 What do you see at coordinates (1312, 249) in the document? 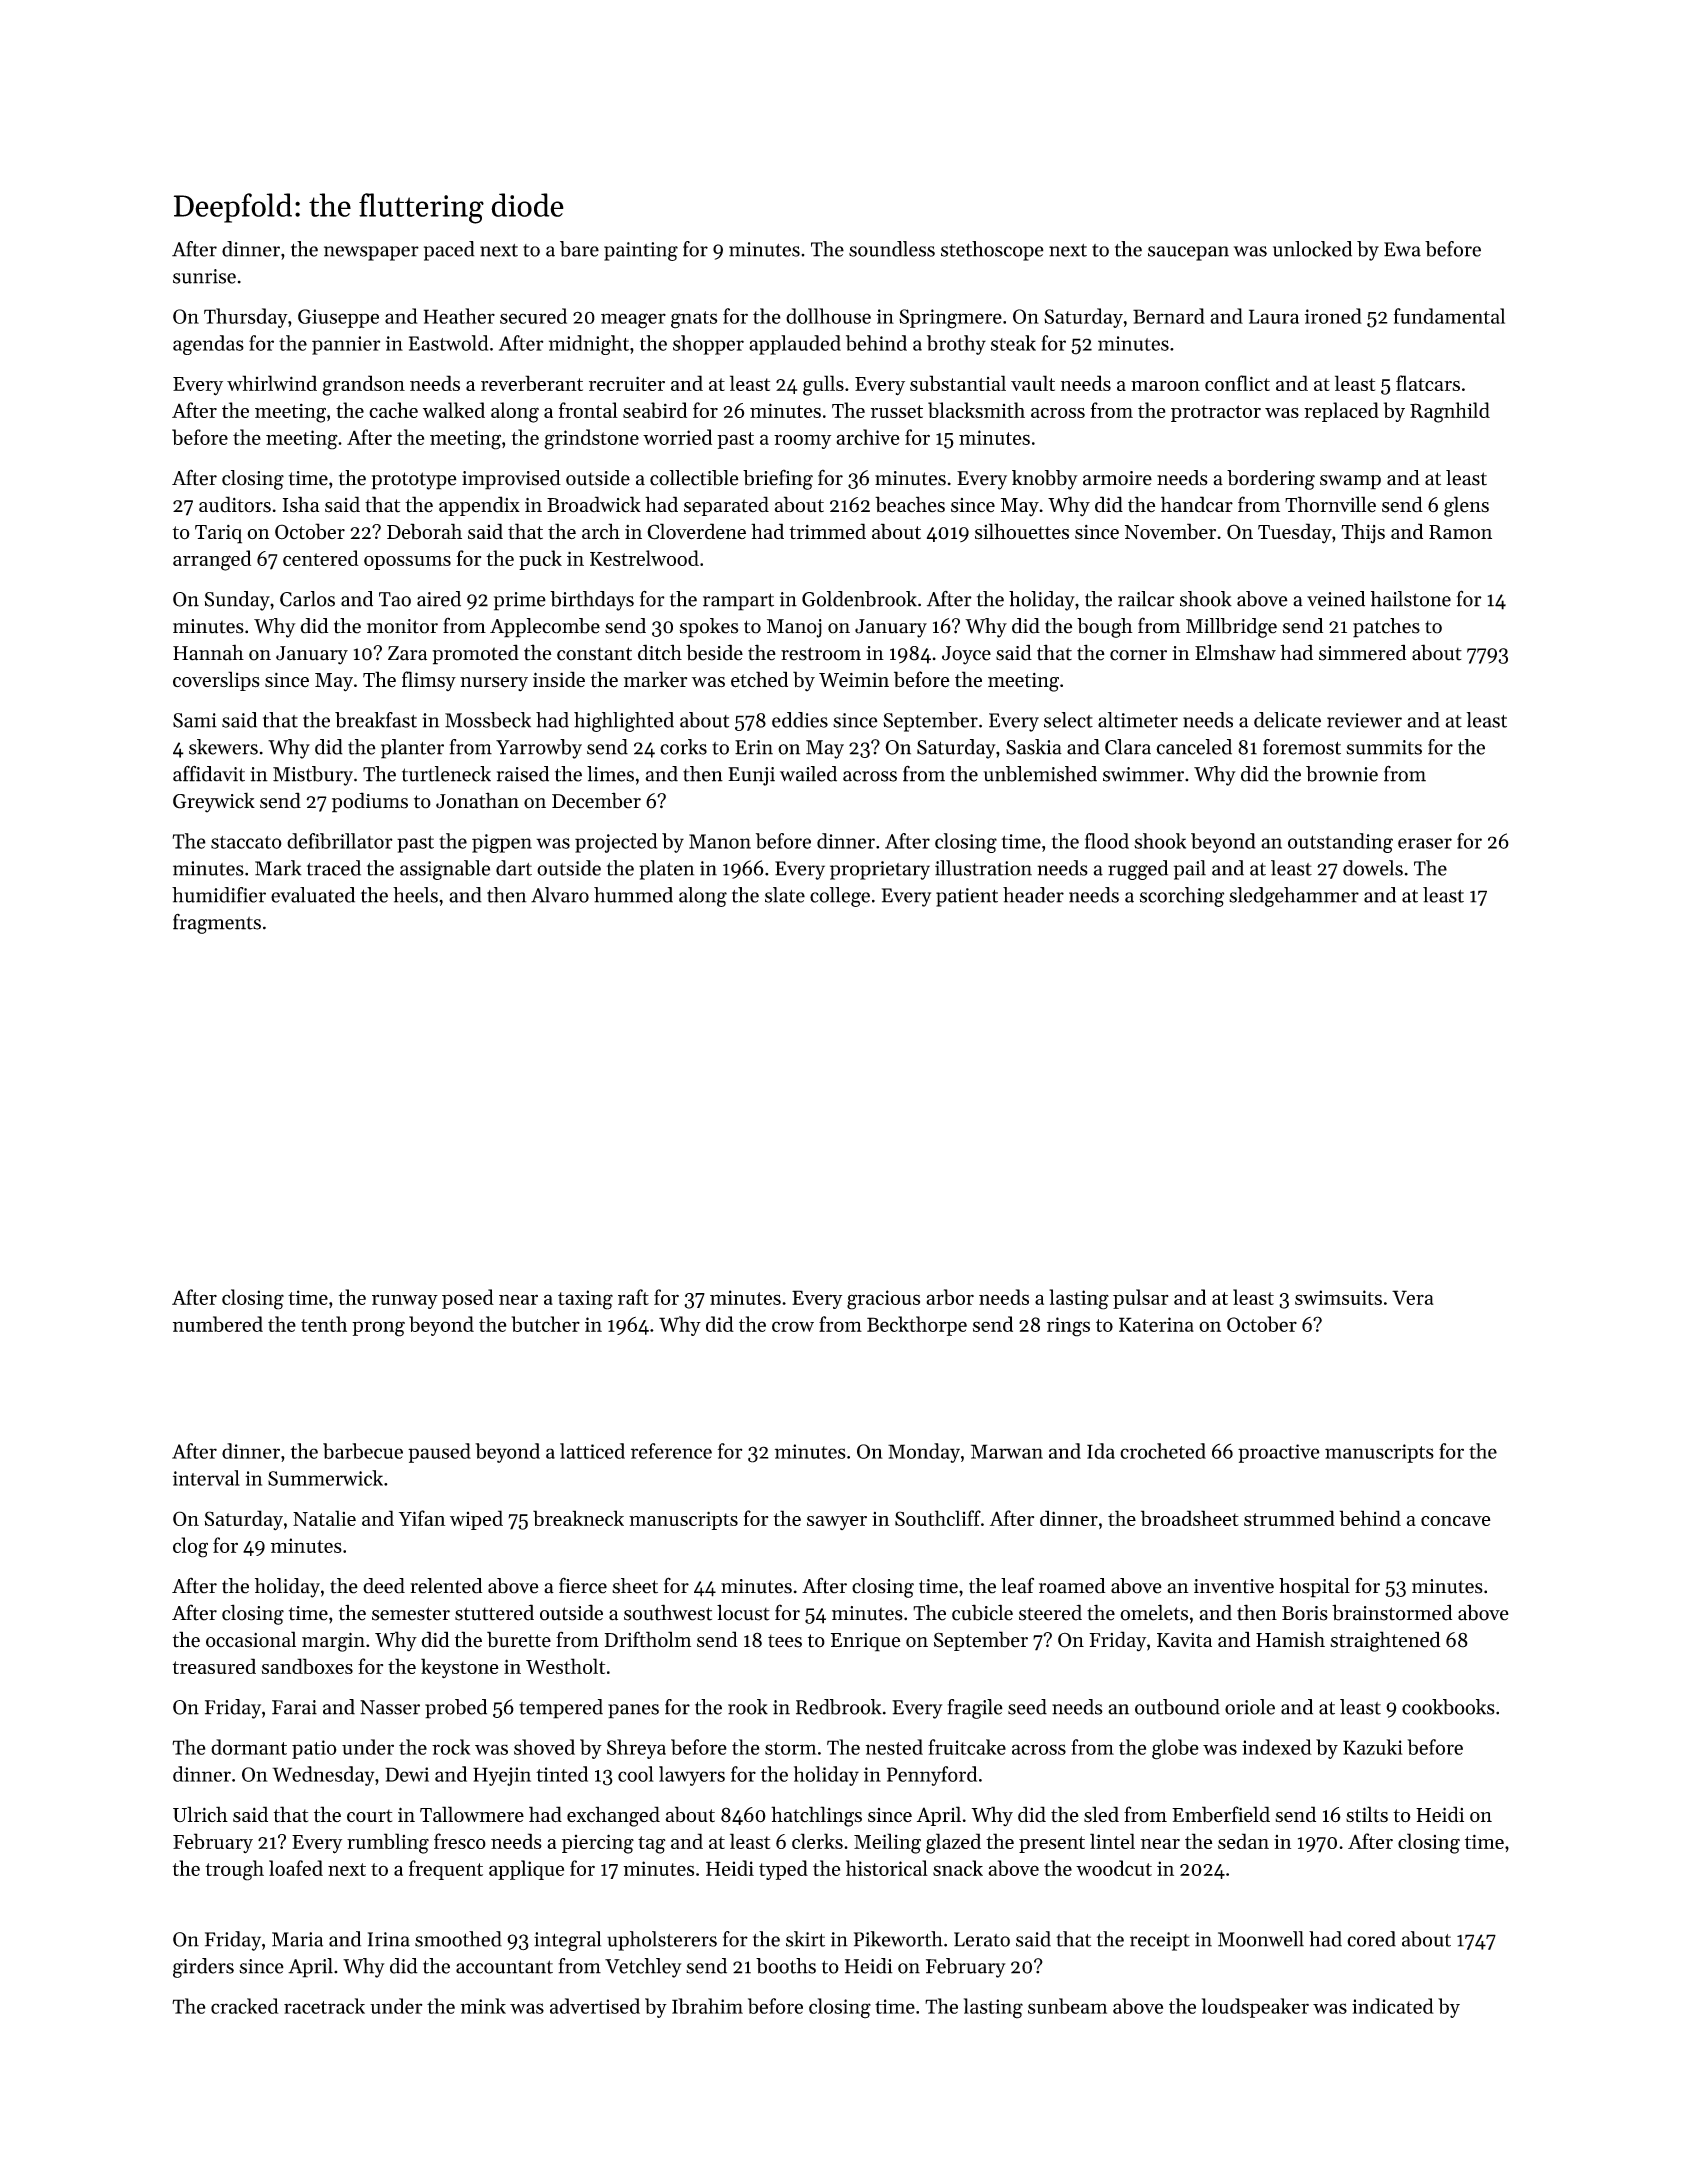
I see `unlocked` at bounding box center [1312, 249].
